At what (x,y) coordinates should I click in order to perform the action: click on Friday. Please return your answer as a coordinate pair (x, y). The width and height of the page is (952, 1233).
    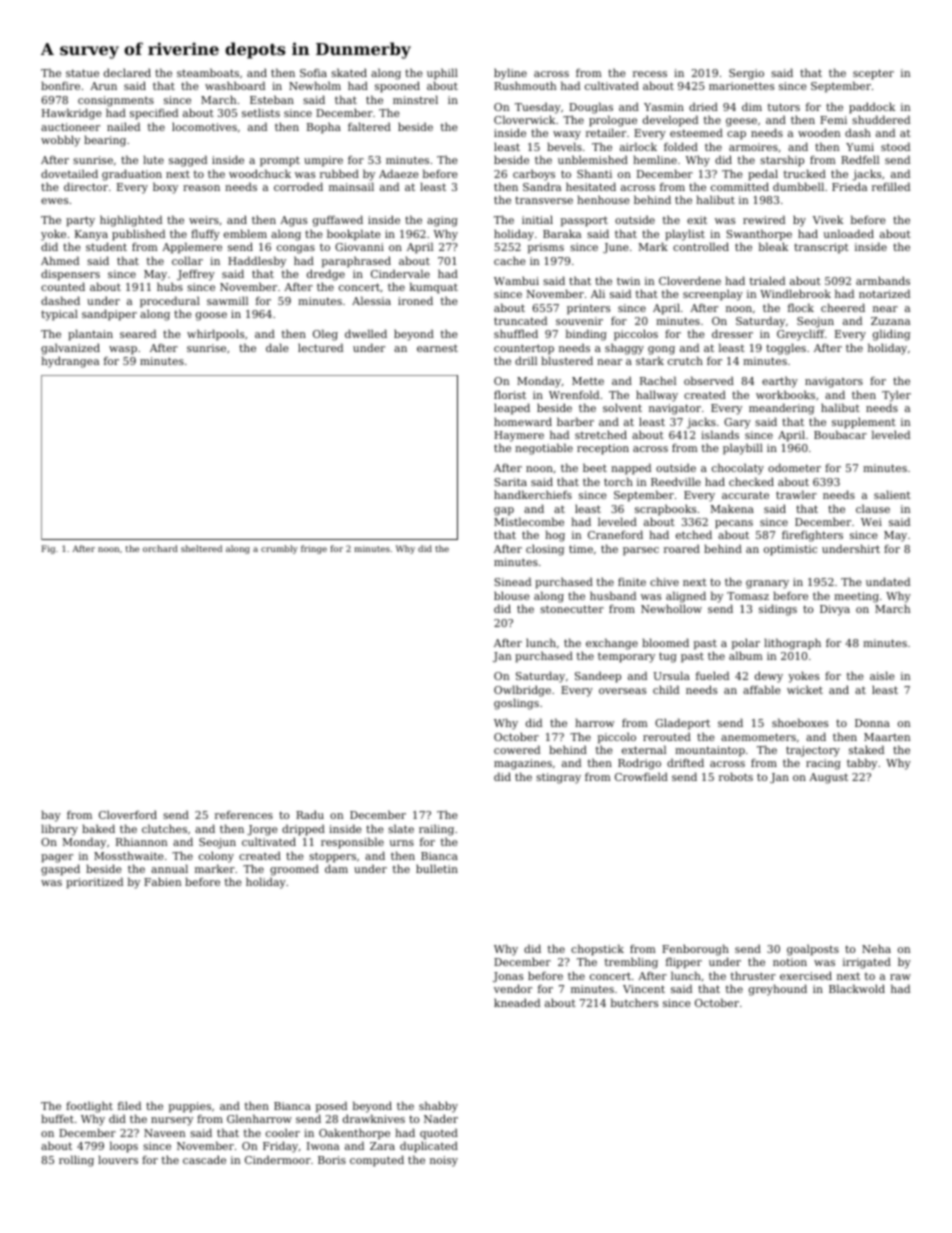
    Looking at the image, I should click on (280, 1147).
